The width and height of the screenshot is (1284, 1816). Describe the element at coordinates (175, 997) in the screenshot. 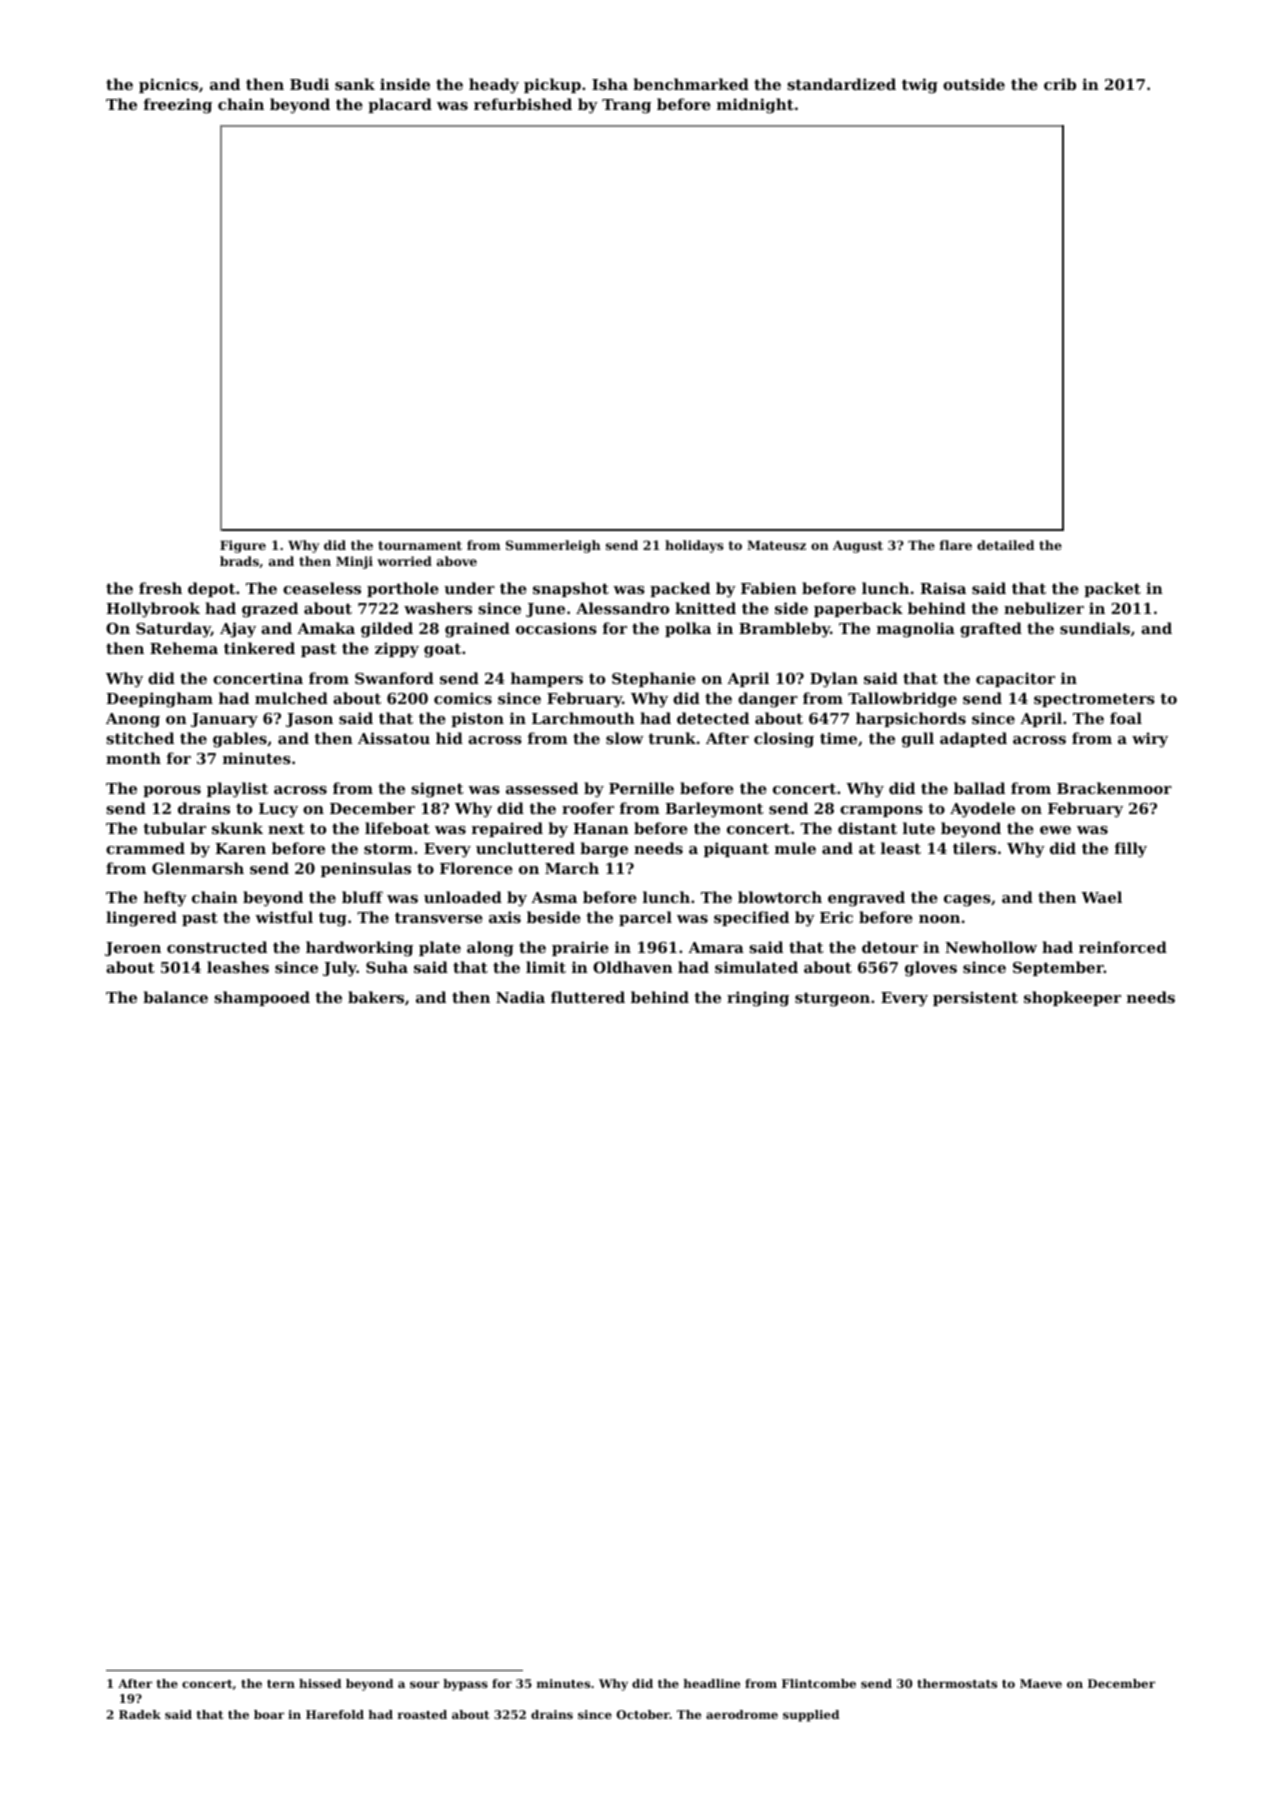

I see `balance` at that location.
